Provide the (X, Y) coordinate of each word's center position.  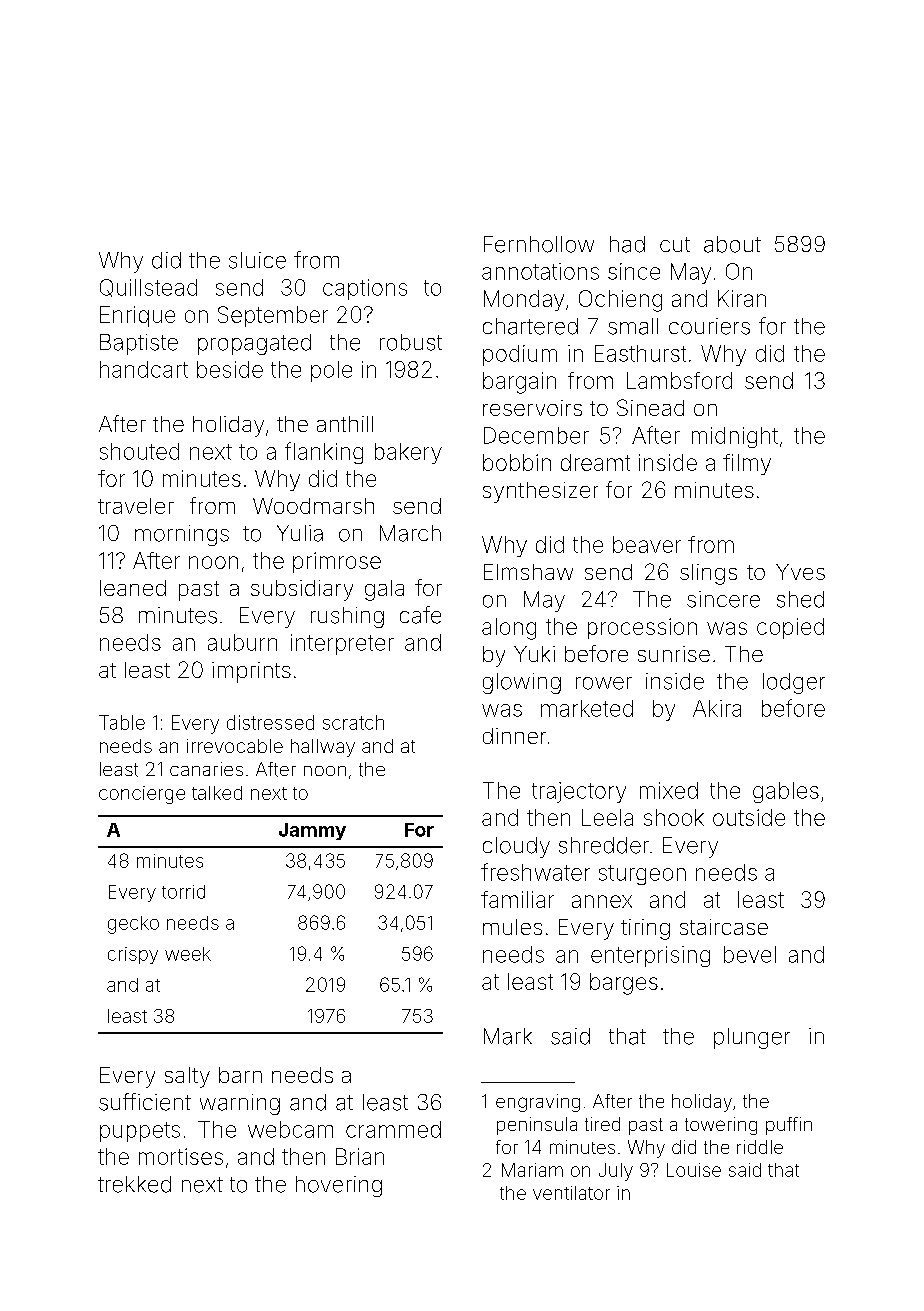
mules (512, 927)
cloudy (516, 847)
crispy (133, 955)
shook (674, 817)
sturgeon (642, 875)
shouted (139, 451)
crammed (393, 1129)
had (627, 244)
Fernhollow (539, 244)
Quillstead (148, 288)
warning (240, 1104)
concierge (142, 795)
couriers (709, 326)
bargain (519, 383)
